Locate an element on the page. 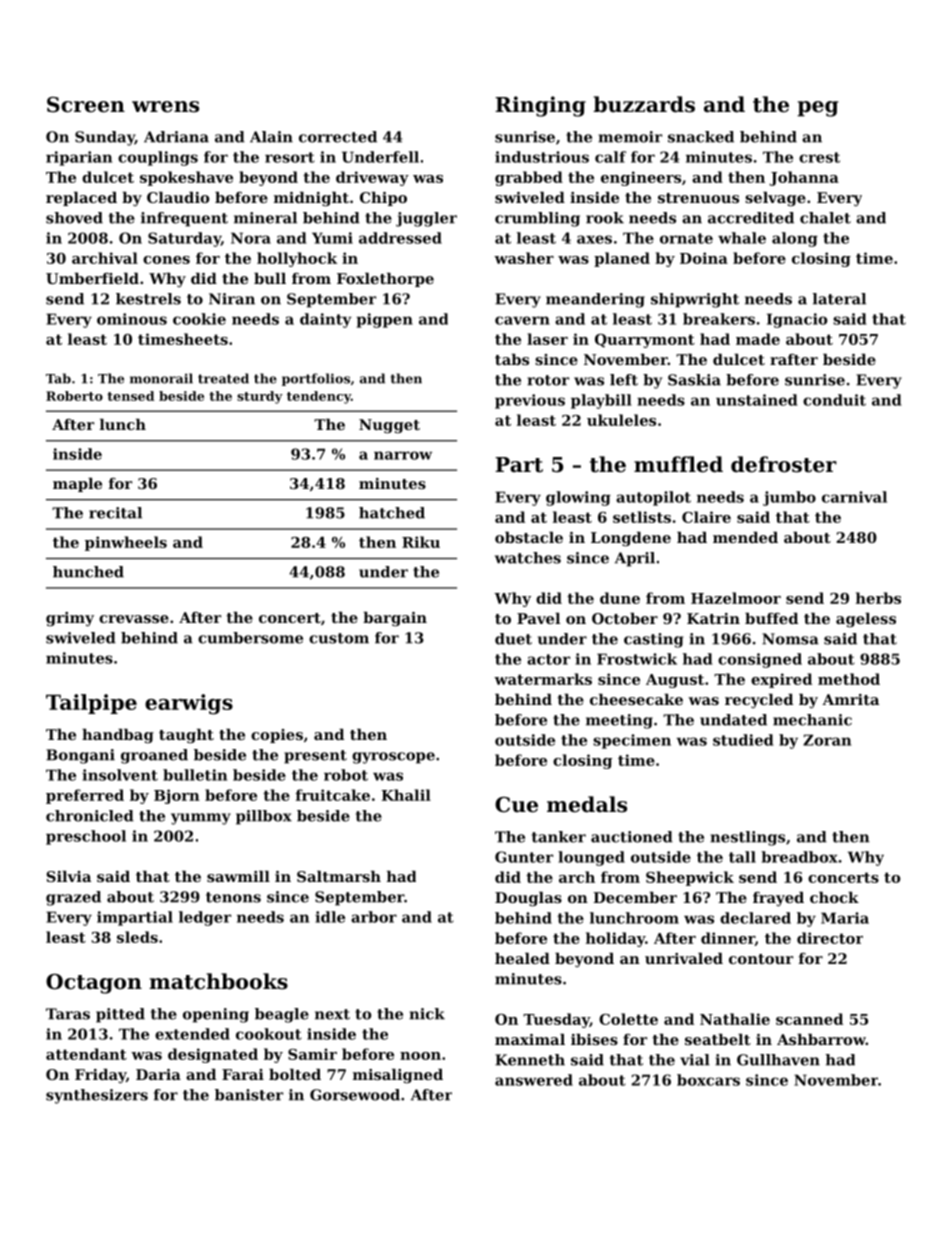 The image size is (952, 1233). boxcars is located at coordinates (708, 1080).
